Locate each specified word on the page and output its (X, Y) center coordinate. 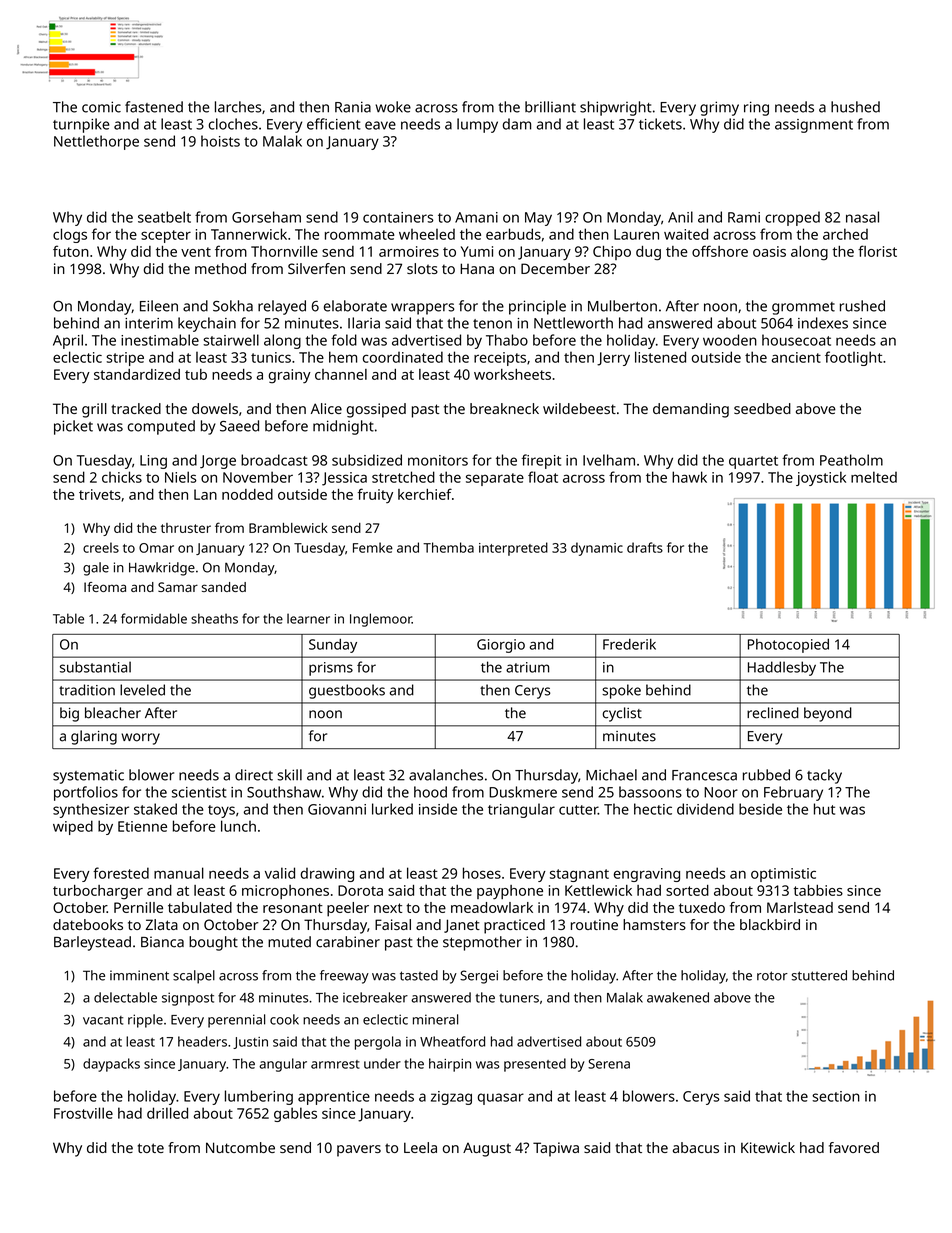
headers (202, 1041)
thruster (186, 528)
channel (341, 374)
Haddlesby (782, 668)
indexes (823, 323)
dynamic (597, 549)
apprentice (334, 1098)
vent (196, 252)
